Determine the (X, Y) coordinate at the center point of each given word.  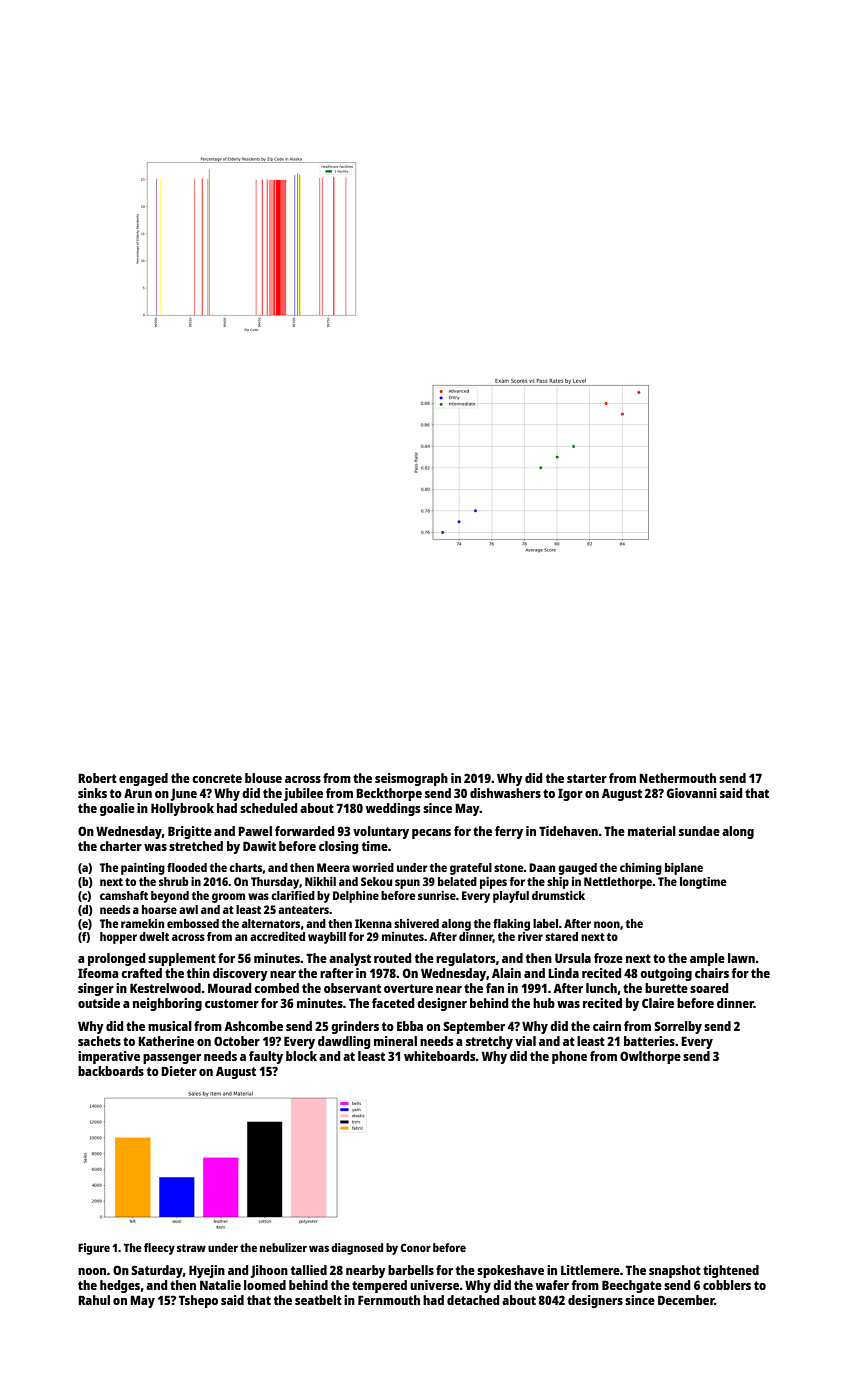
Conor (415, 1247)
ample (707, 959)
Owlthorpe (650, 1057)
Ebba (410, 1026)
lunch (601, 988)
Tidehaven (568, 831)
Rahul (94, 1300)
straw (191, 1248)
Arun (138, 793)
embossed (193, 923)
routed (393, 958)
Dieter (179, 1071)
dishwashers (505, 793)
